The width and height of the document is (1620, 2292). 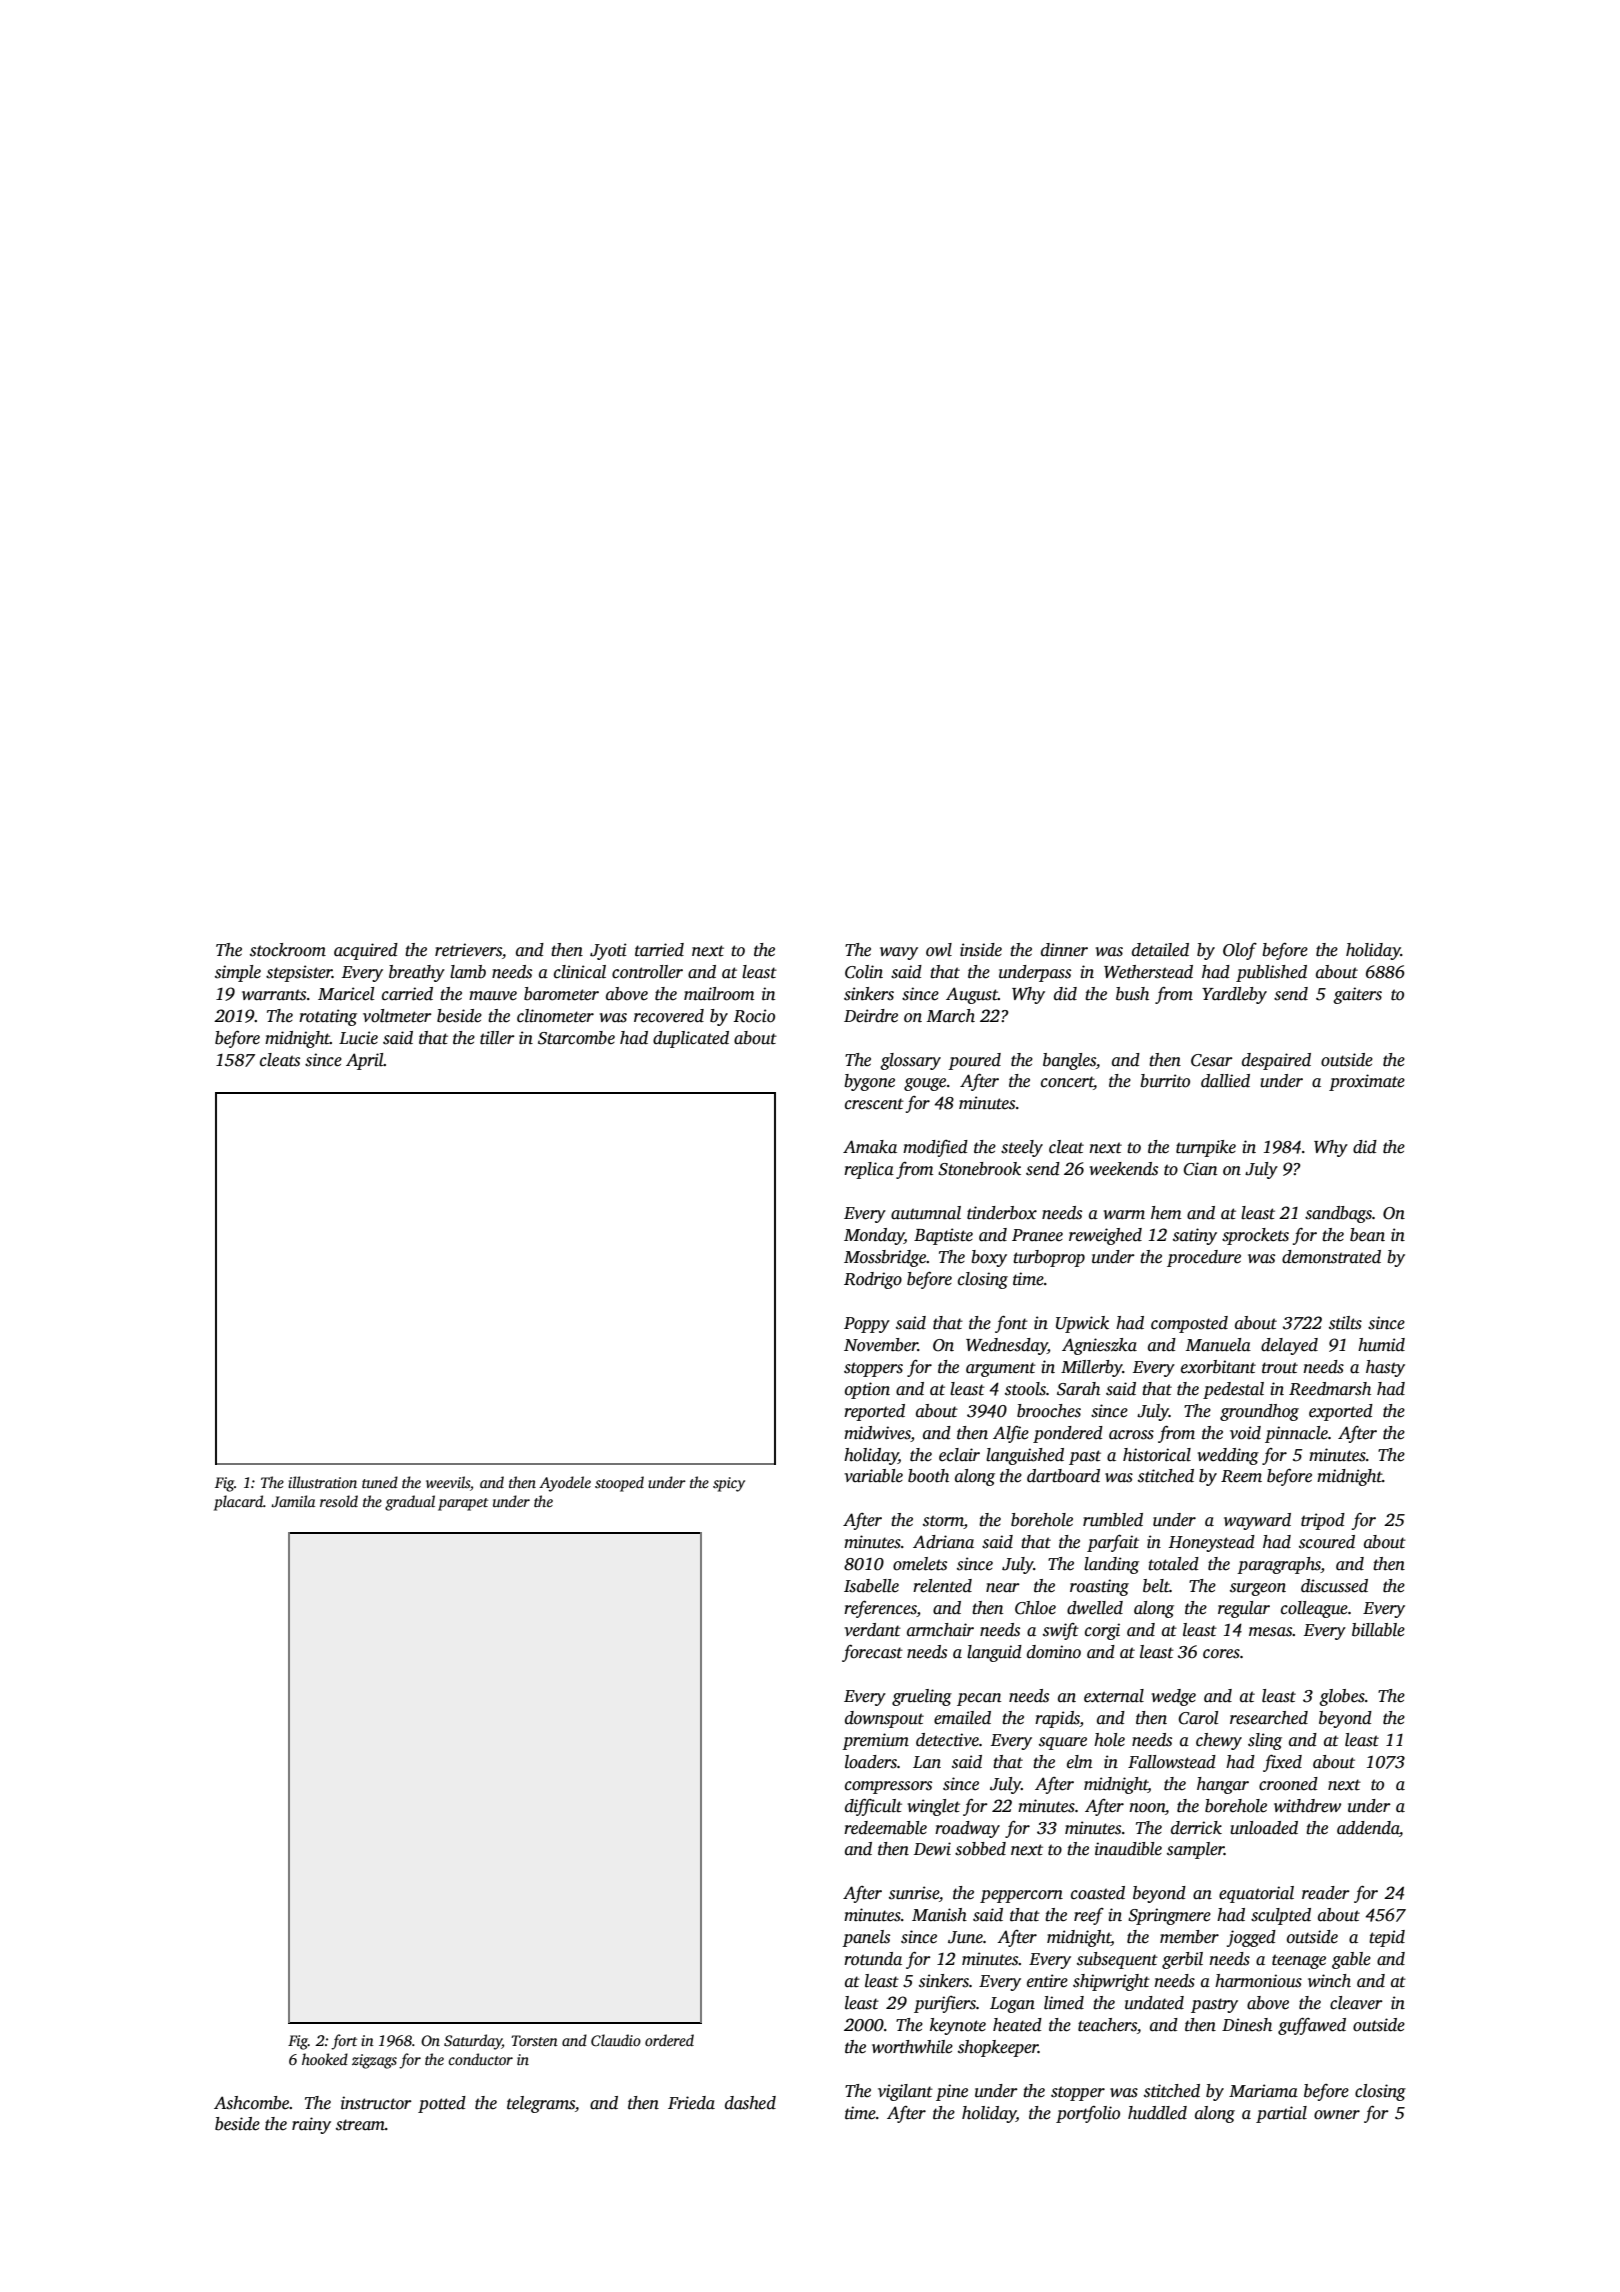 What do you see at coordinates (1157, 1455) in the document?
I see `historical` at bounding box center [1157, 1455].
